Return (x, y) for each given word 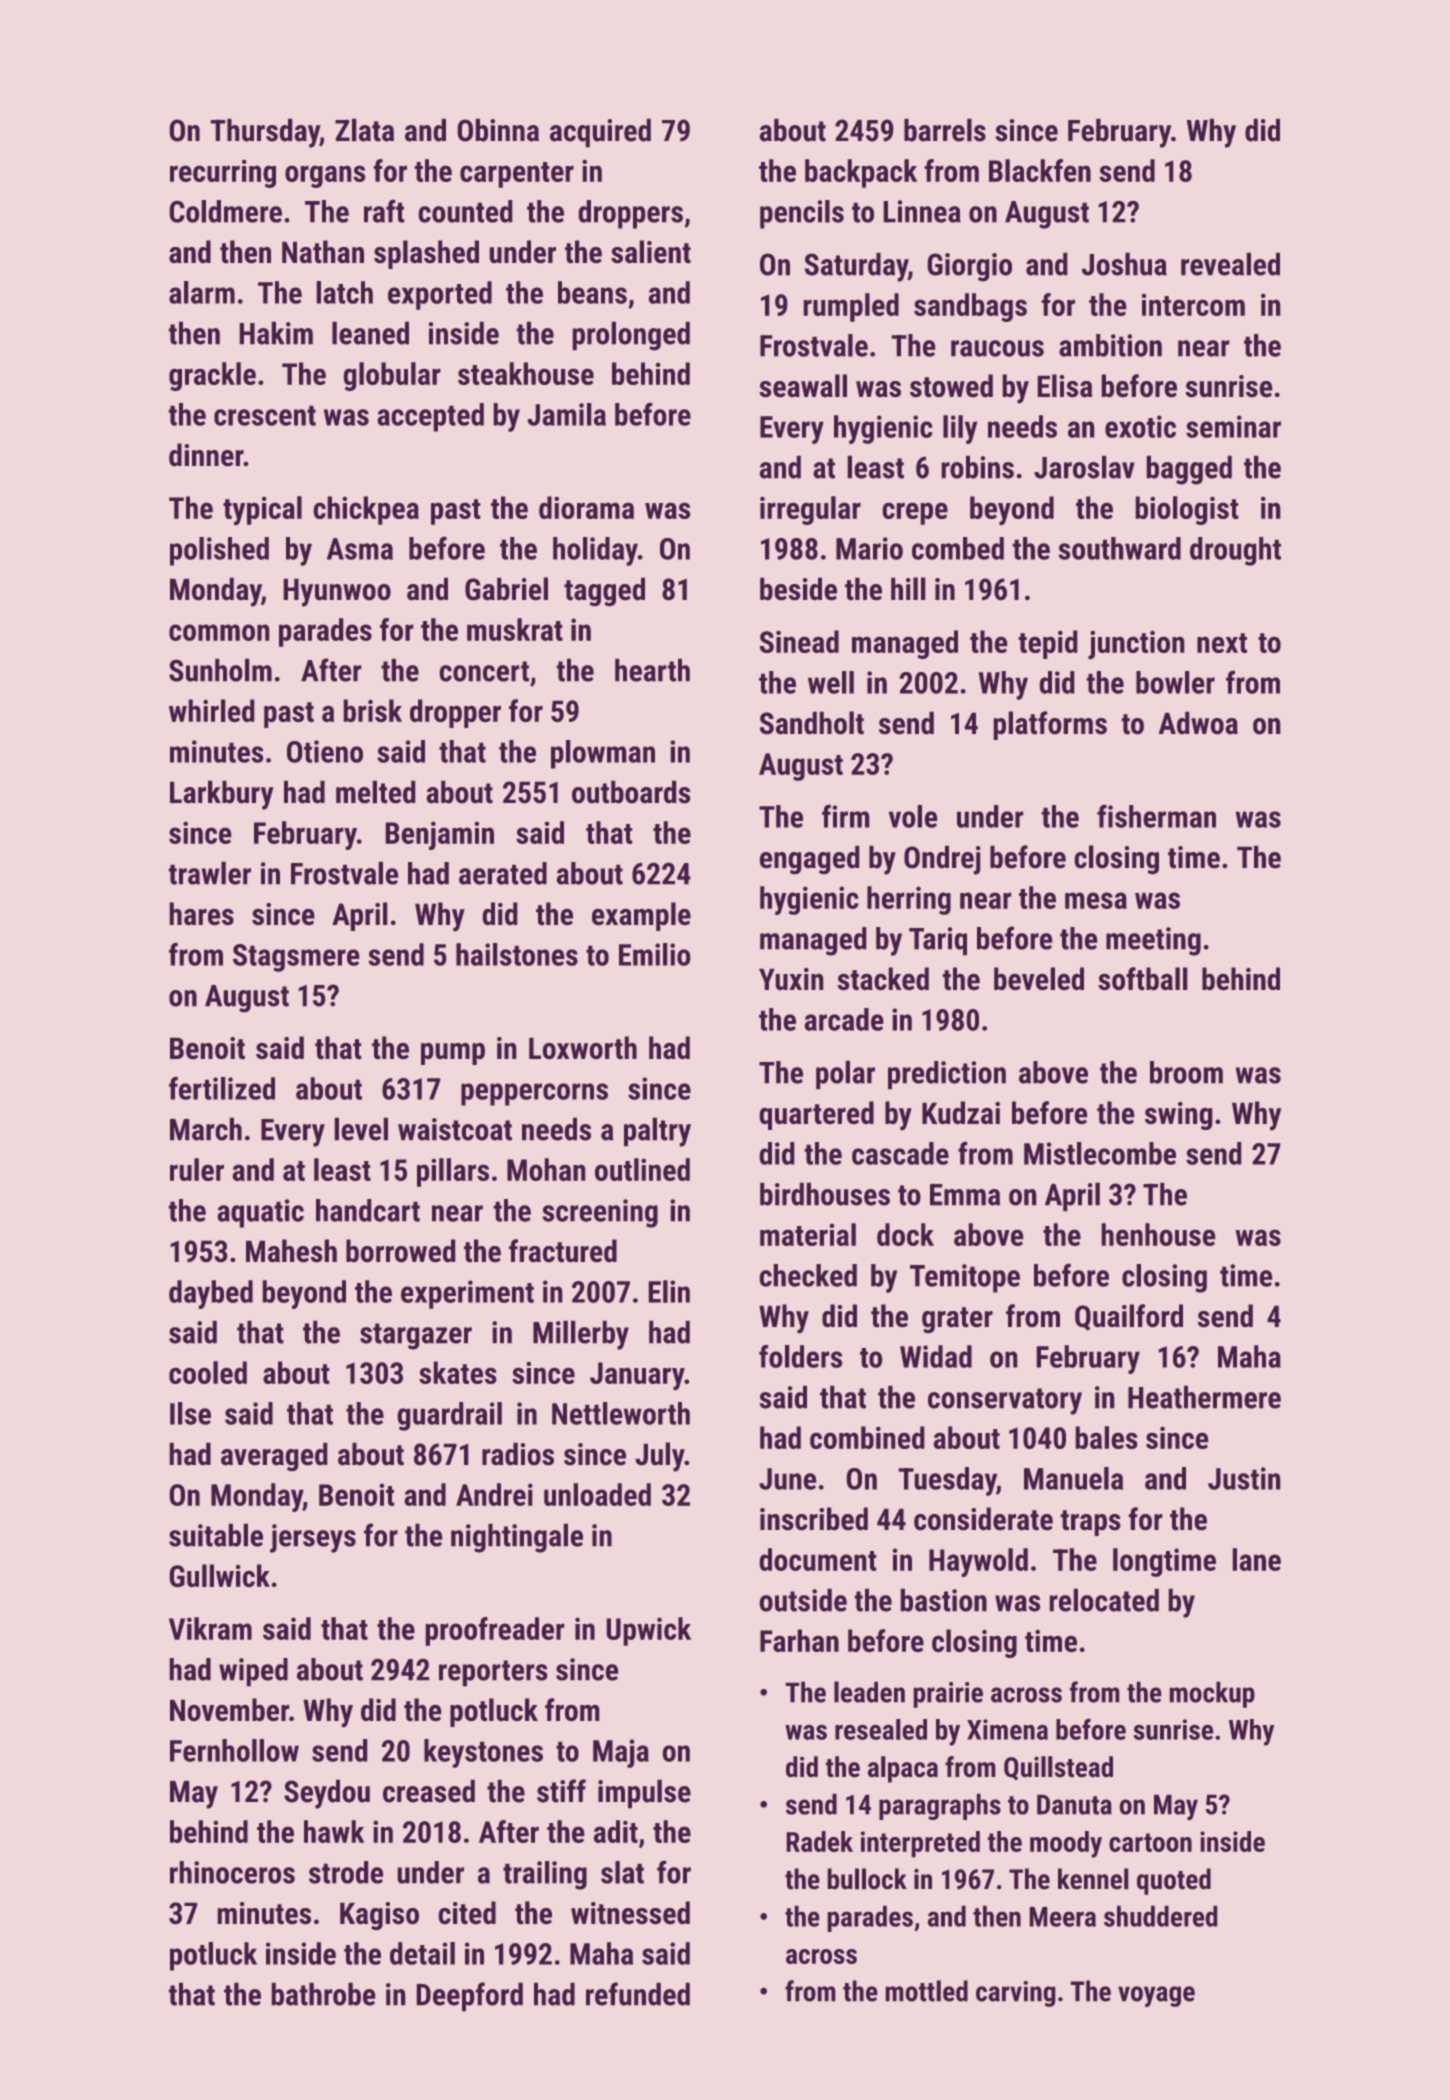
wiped (253, 1672)
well (831, 682)
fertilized (222, 1088)
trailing (545, 1875)
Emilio (655, 954)
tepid (1048, 644)
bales (1106, 1437)
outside (803, 1600)
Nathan (323, 252)
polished (219, 551)
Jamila (566, 414)
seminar (1233, 426)
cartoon (1150, 1842)
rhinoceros (232, 1872)
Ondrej (942, 860)
